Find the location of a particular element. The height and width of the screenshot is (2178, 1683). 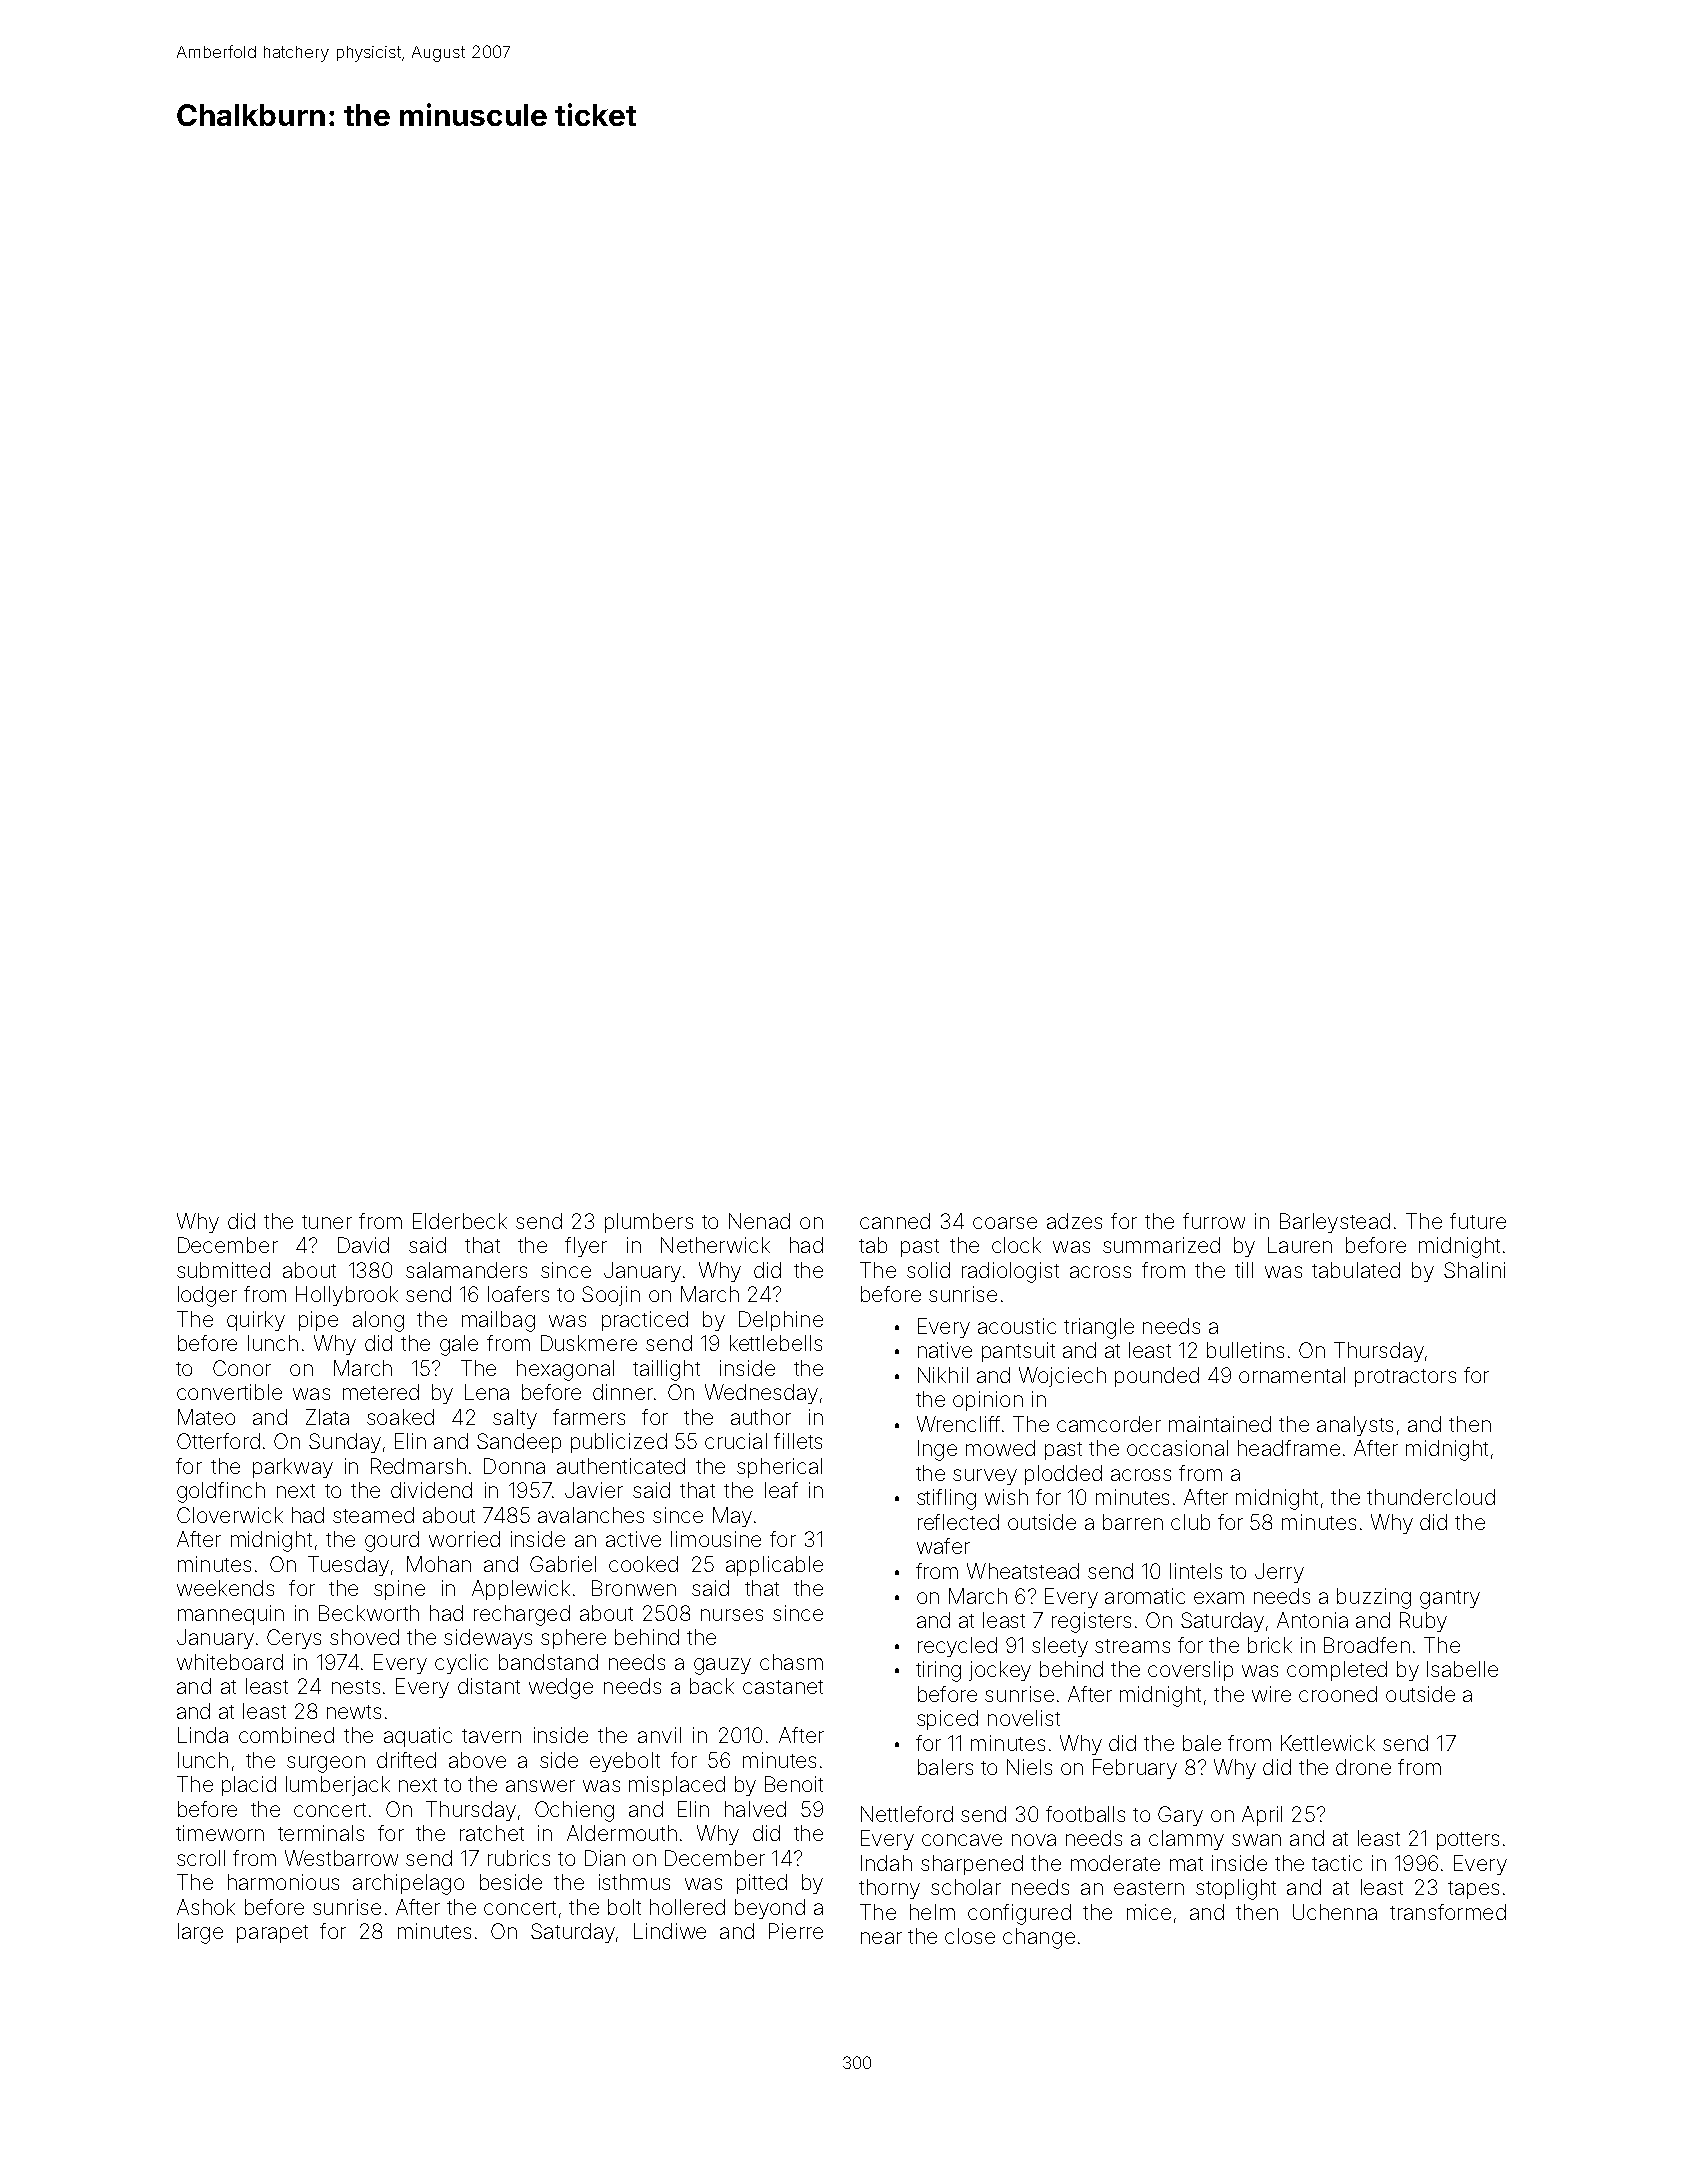

Elderbeck is located at coordinates (460, 1221).
